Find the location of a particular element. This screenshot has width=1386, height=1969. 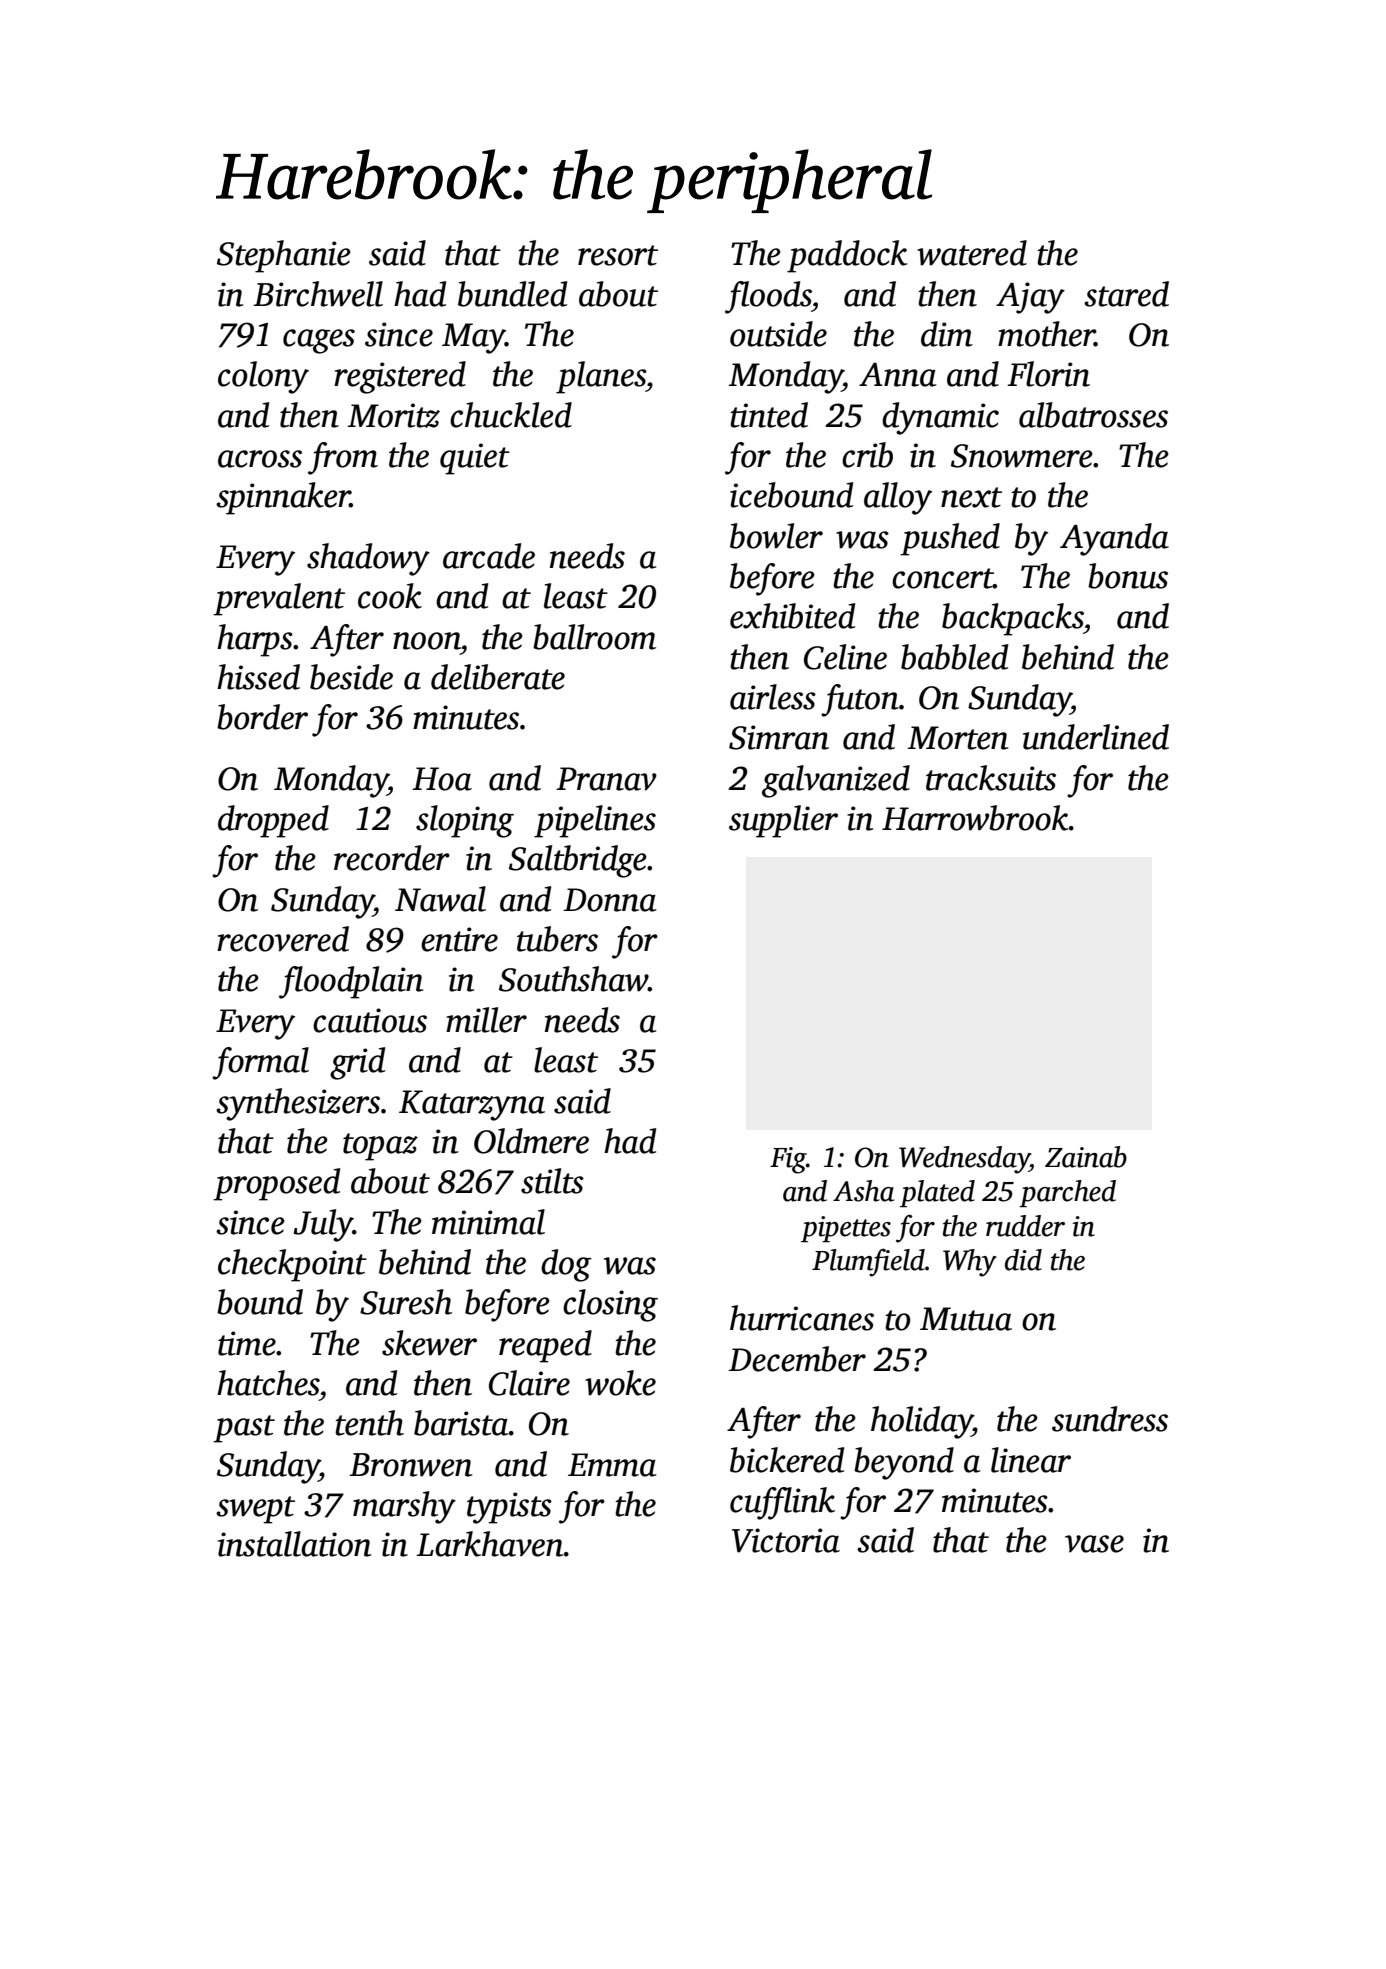

Suresh is located at coordinates (406, 1302).
